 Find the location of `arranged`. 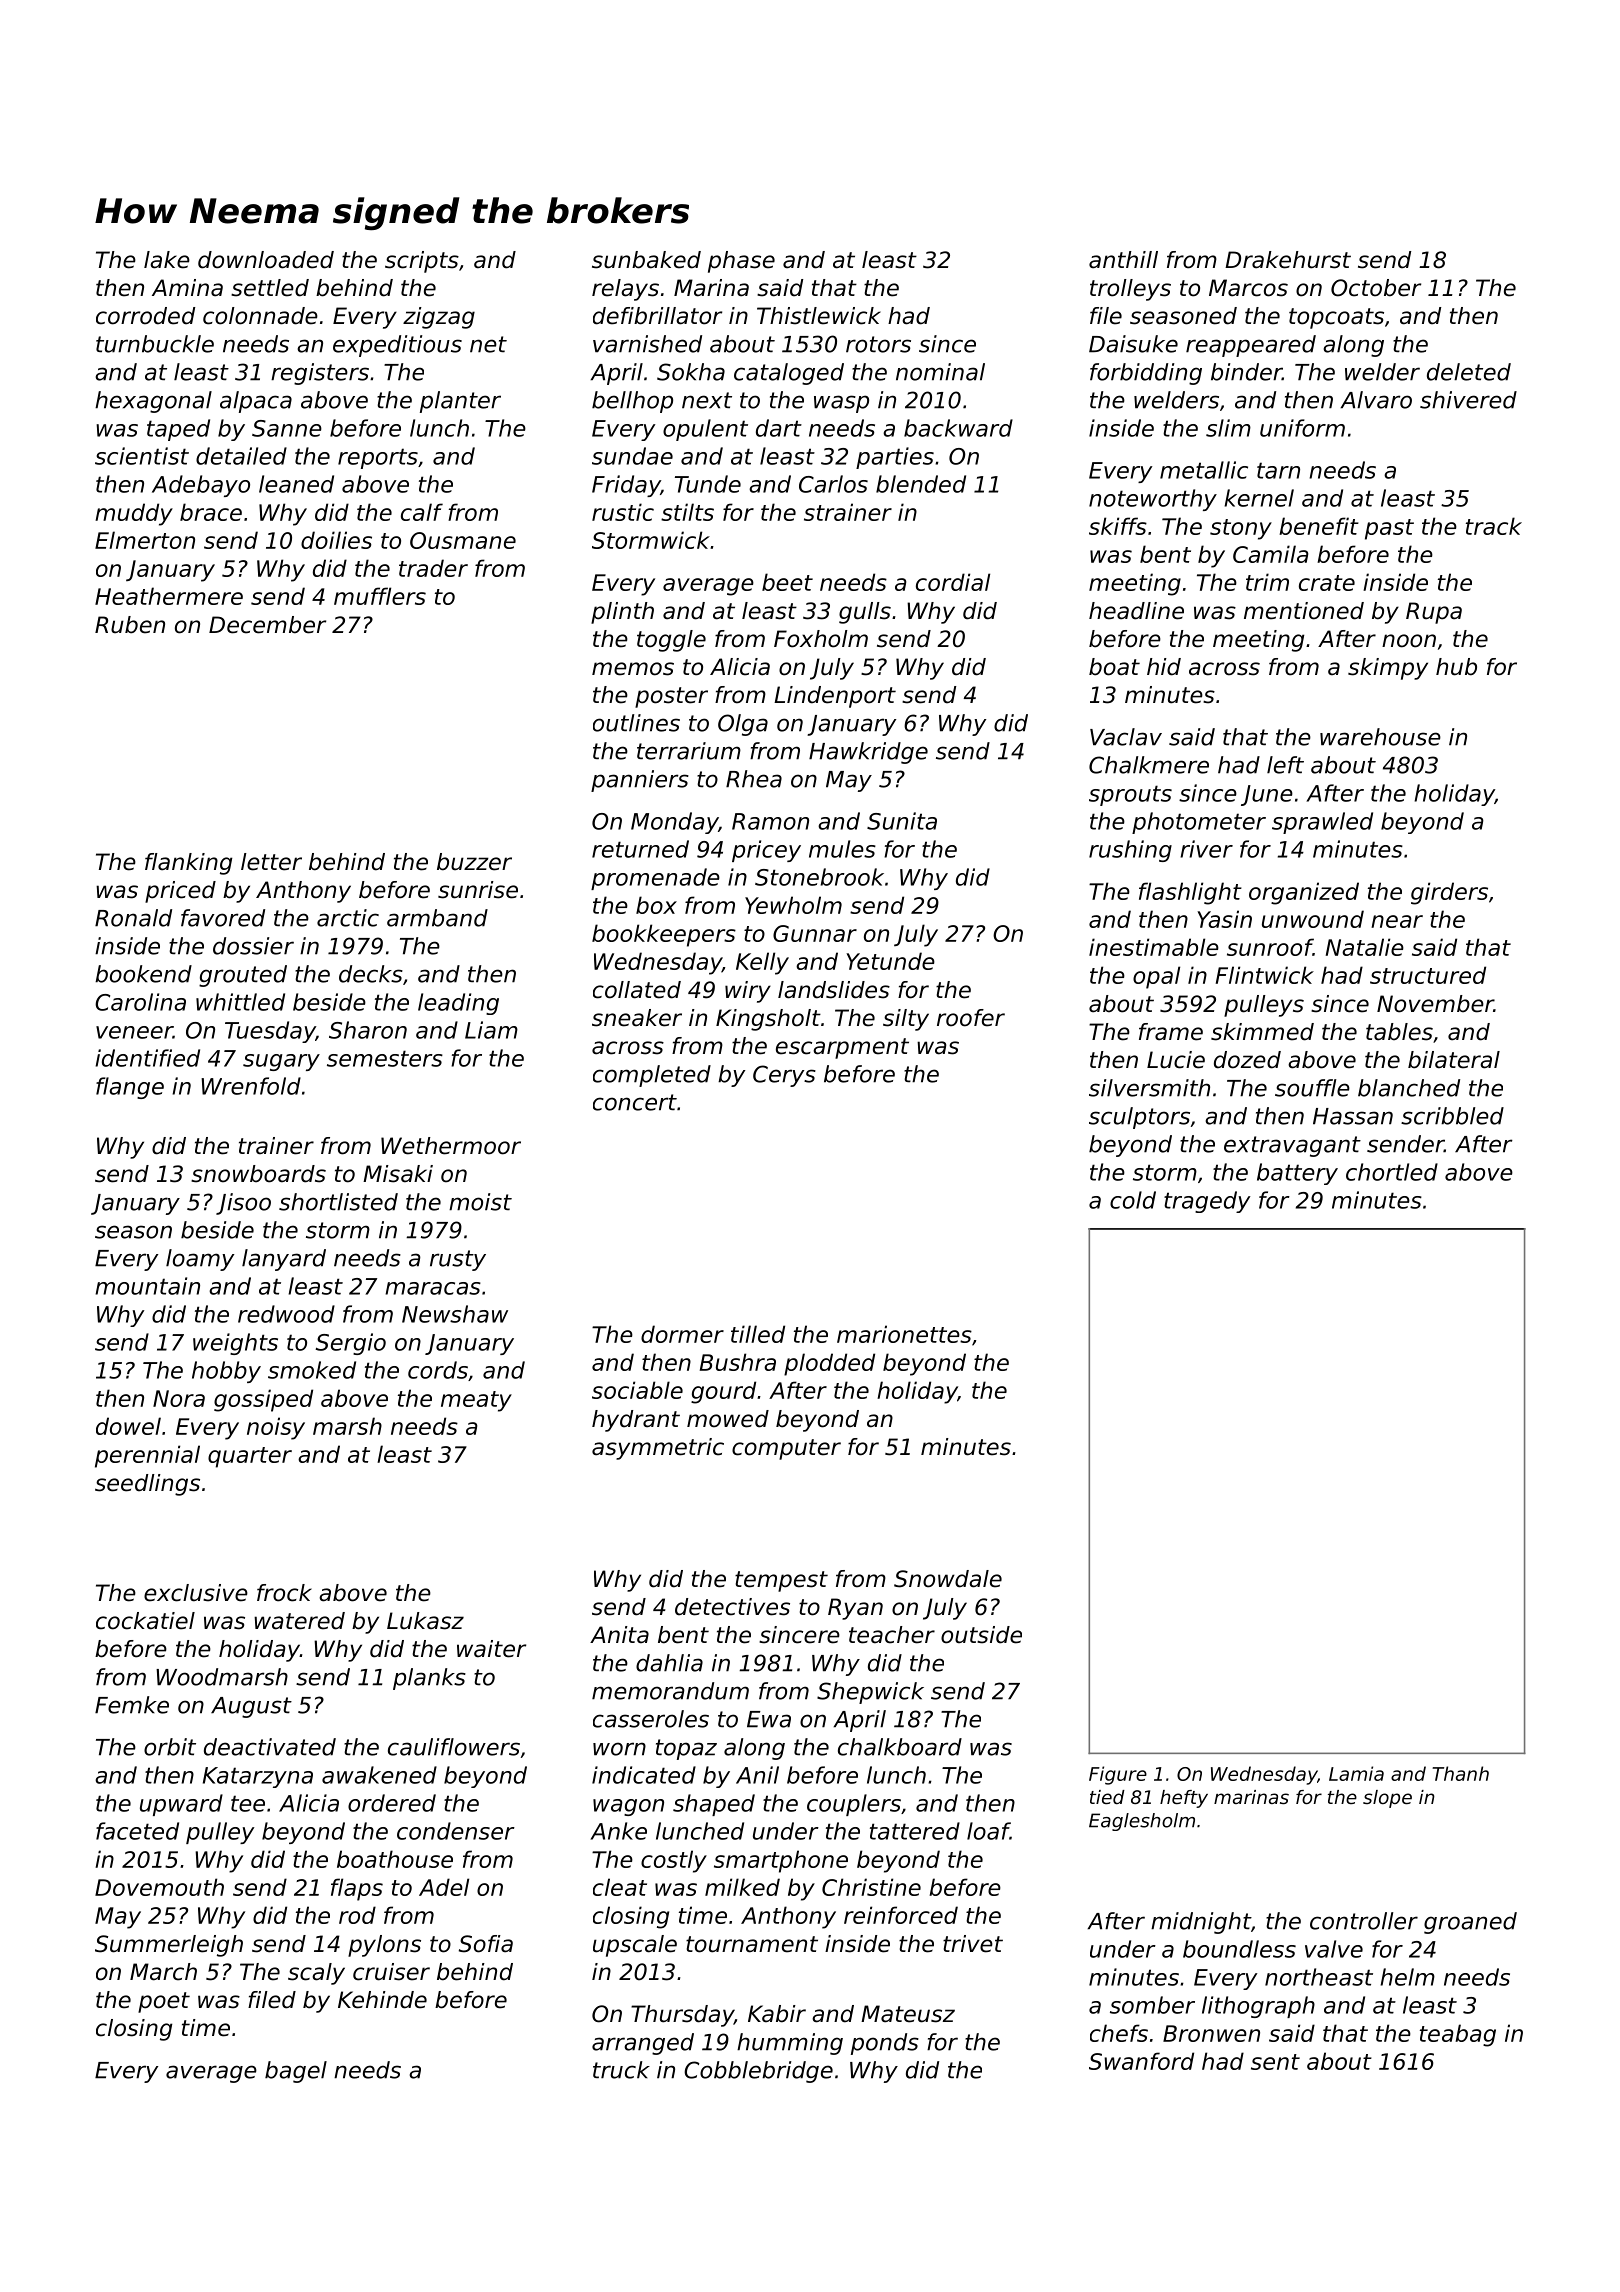

arranged is located at coordinates (643, 2044).
